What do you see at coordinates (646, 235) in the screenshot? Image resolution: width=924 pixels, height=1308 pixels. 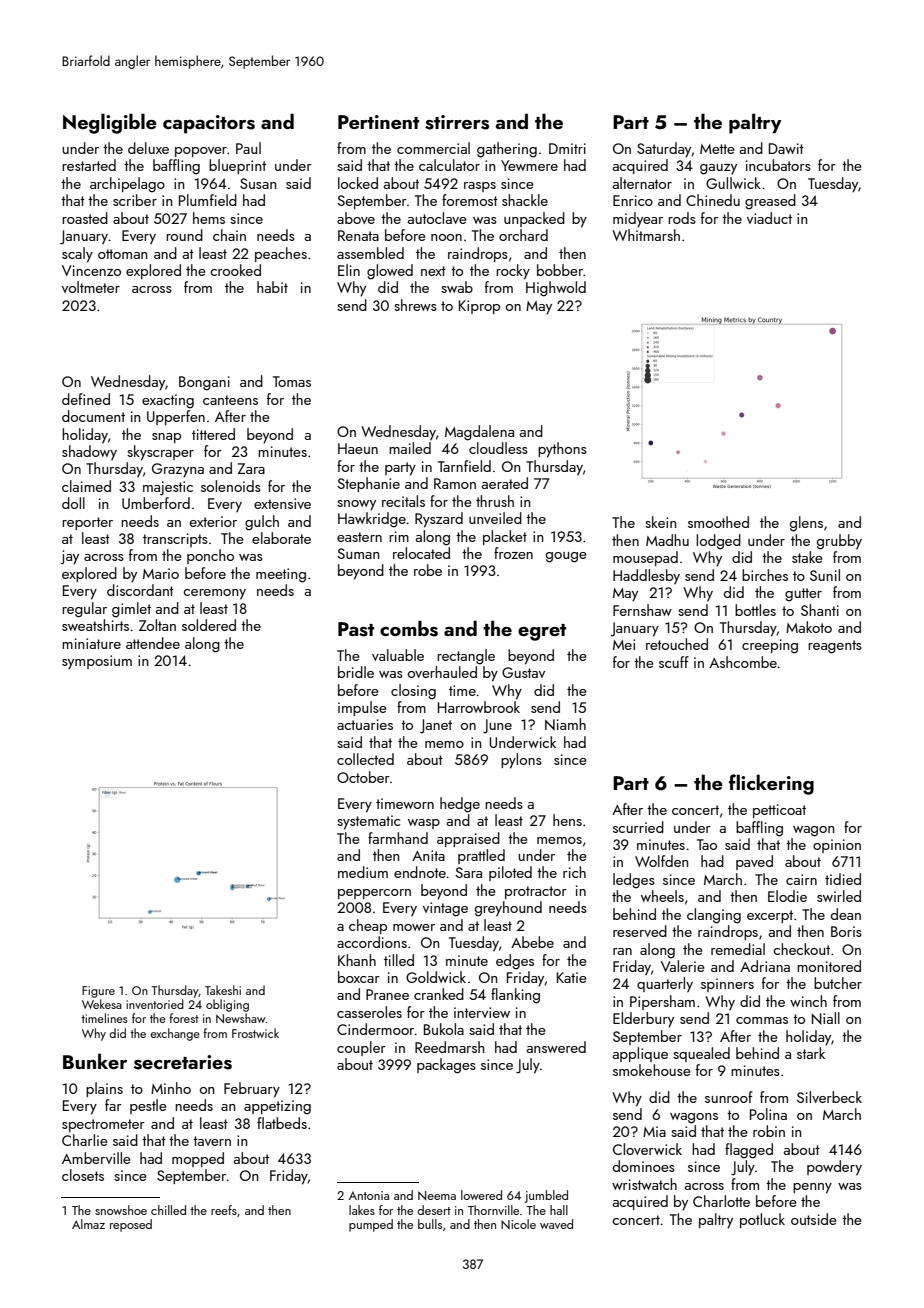 I see `Whitmarsh` at bounding box center [646, 235].
